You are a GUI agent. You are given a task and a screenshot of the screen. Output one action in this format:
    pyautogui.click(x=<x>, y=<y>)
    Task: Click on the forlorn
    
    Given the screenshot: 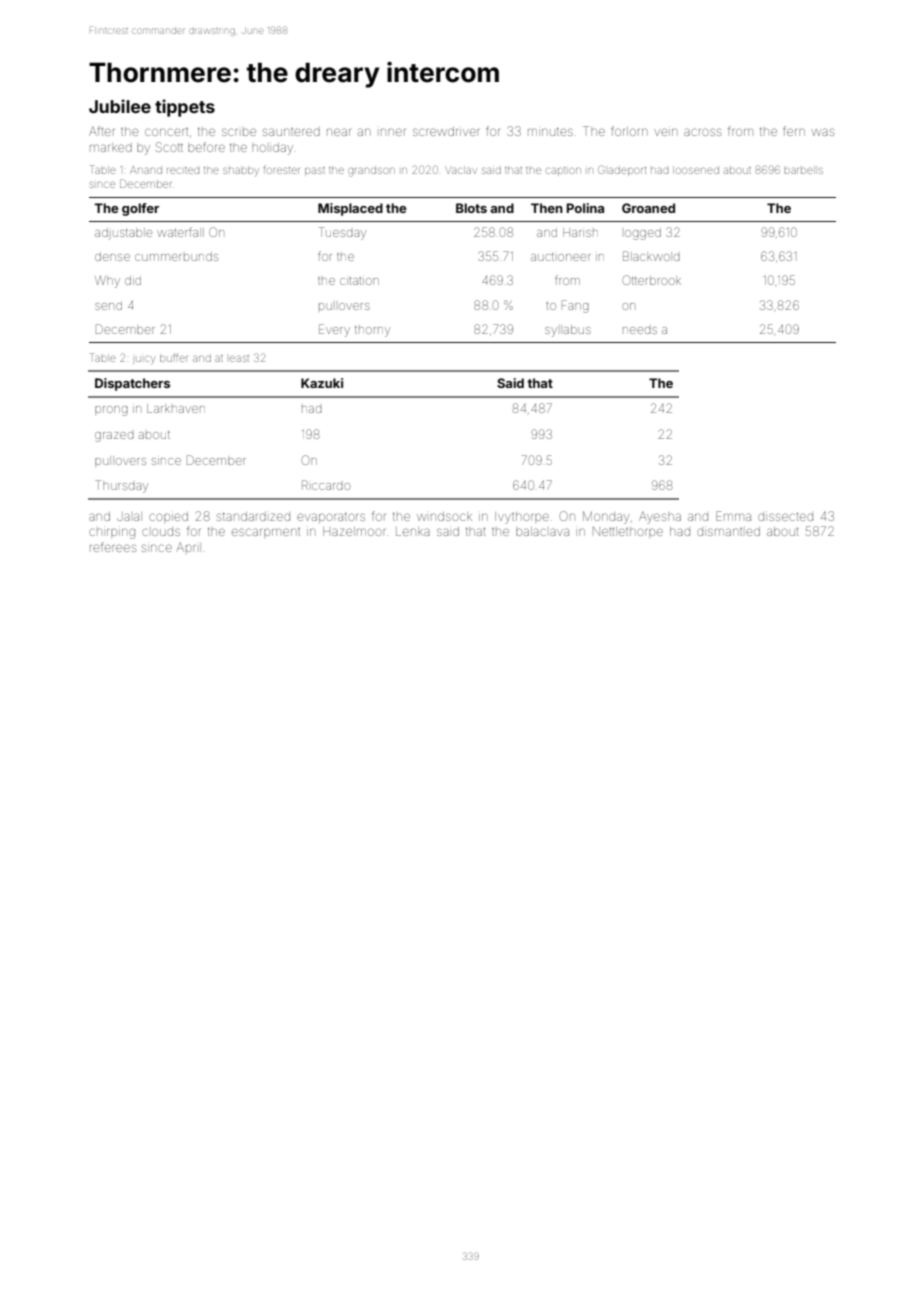 What is the action you would take?
    pyautogui.click(x=629, y=131)
